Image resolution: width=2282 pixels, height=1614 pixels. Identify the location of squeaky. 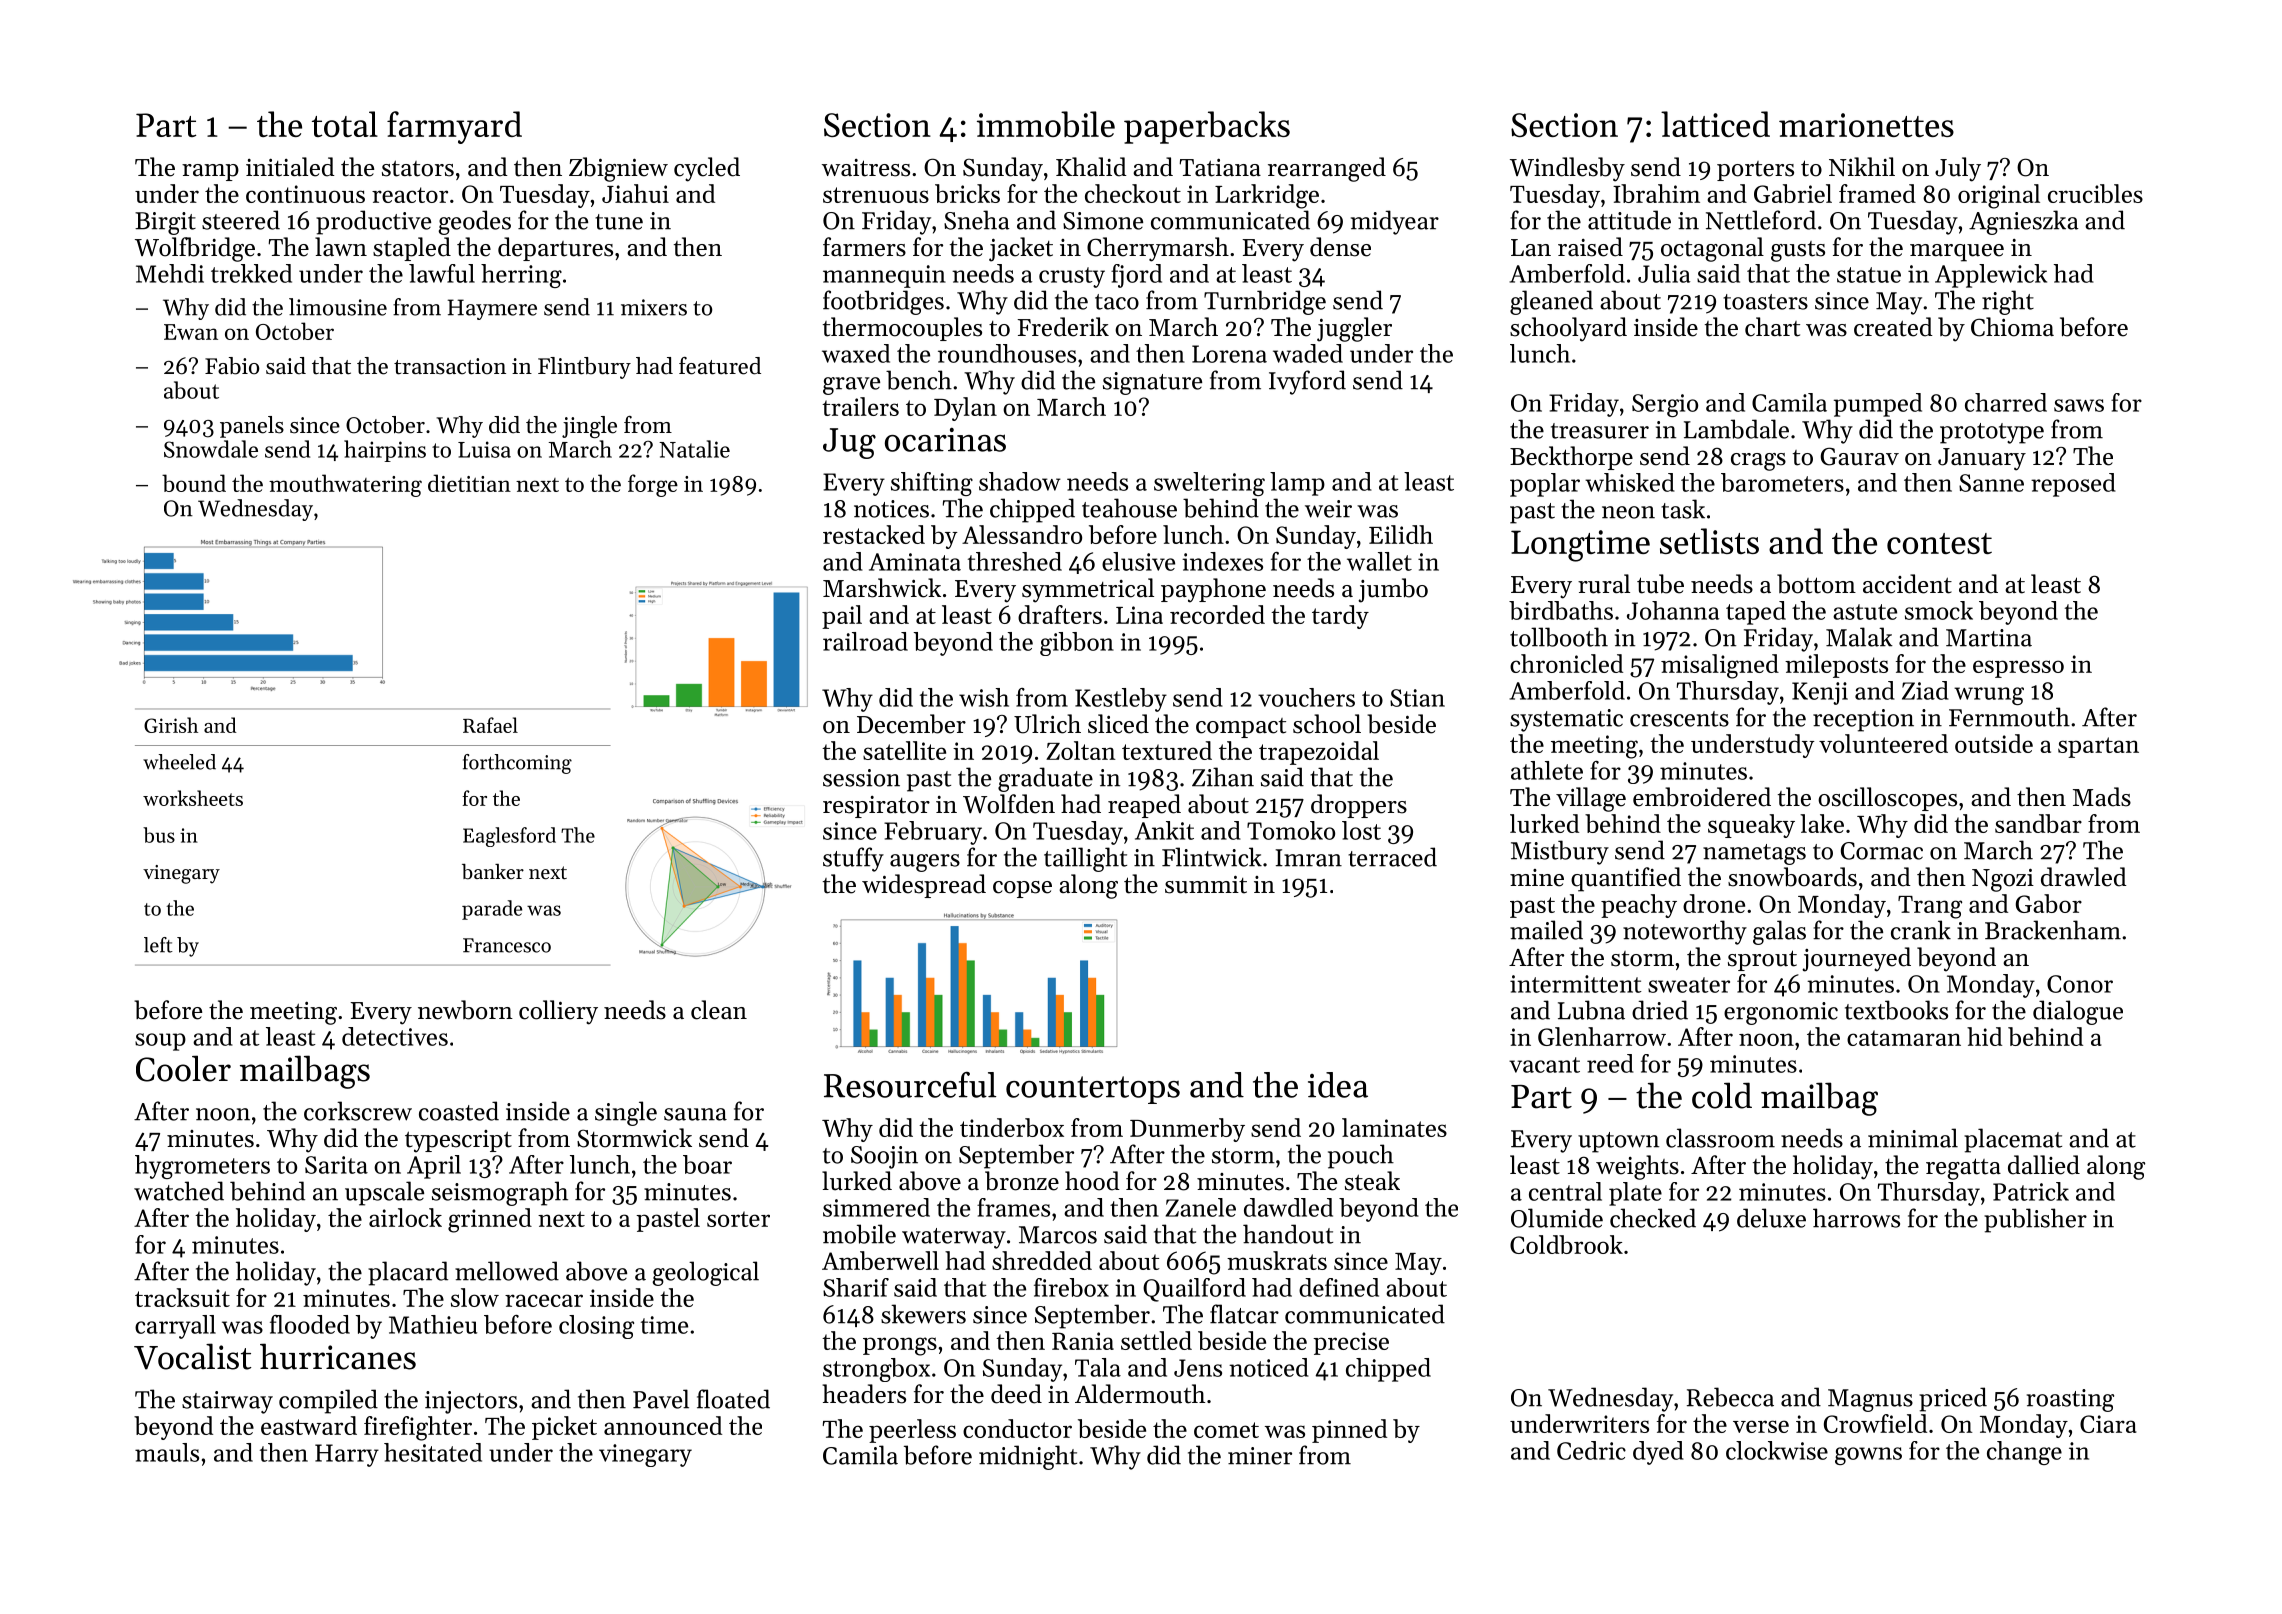
(1751, 826).
